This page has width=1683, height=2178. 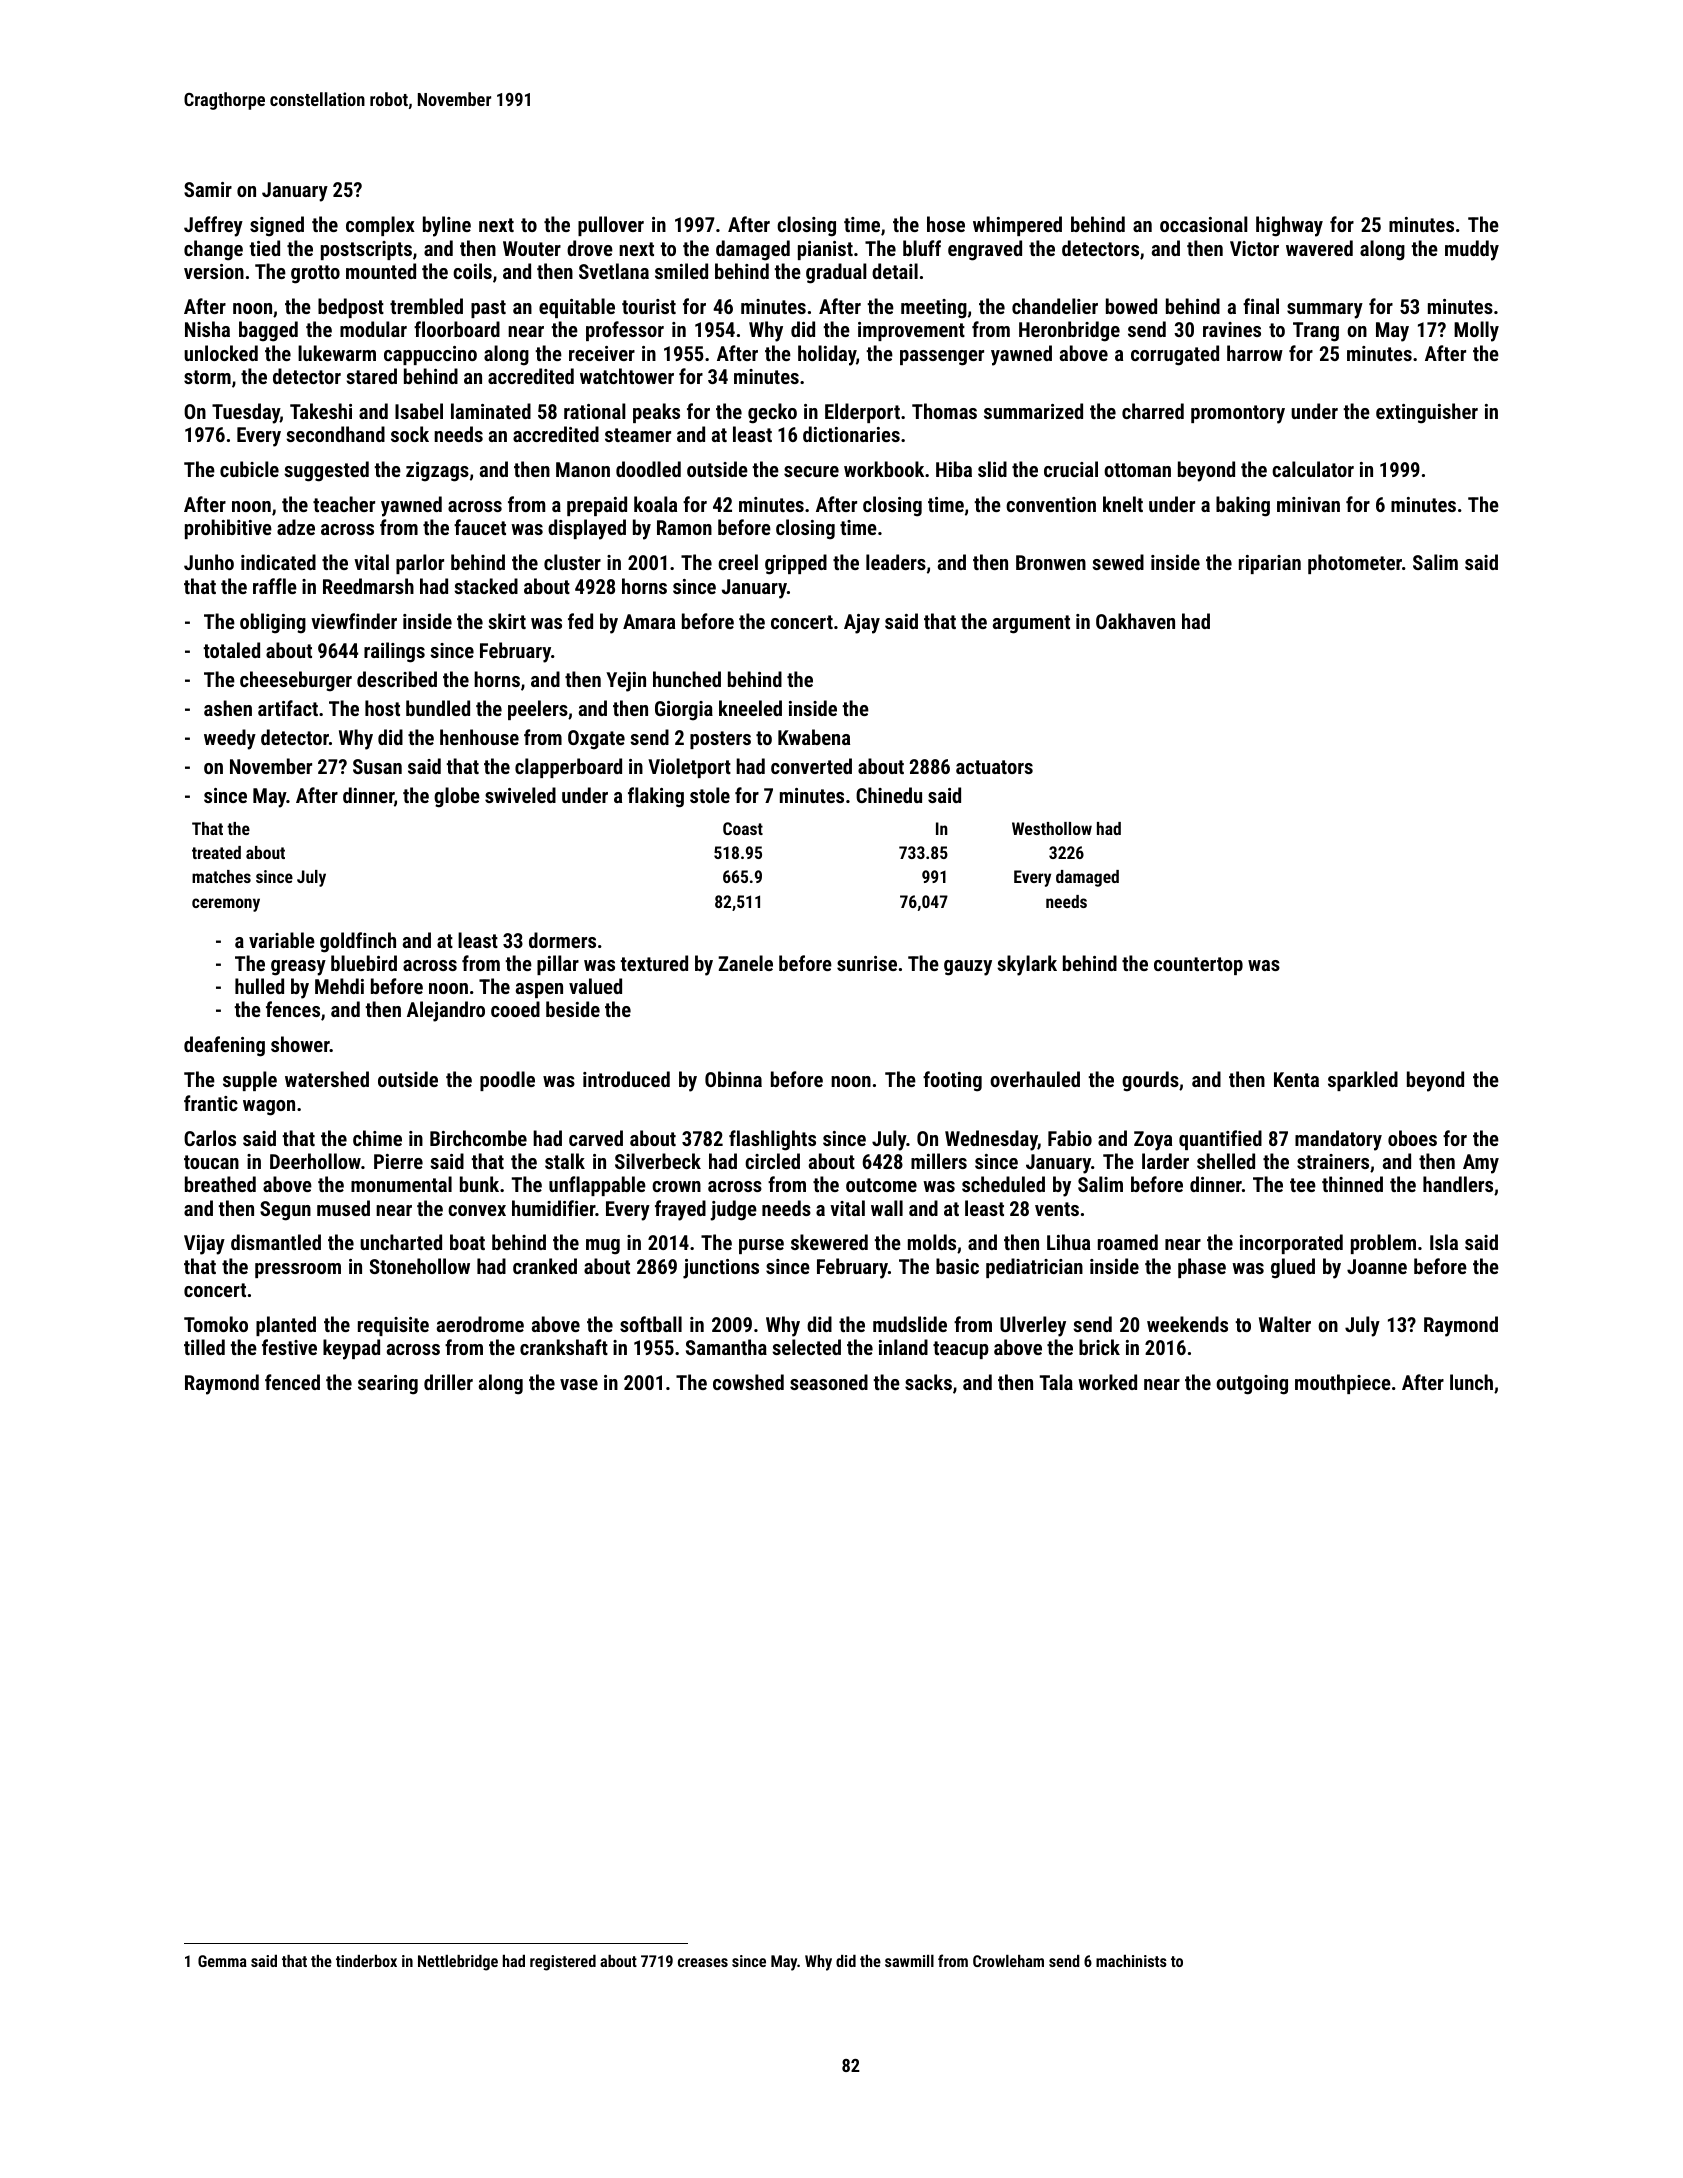 What do you see at coordinates (909, 1961) in the page?
I see `sawmill` at bounding box center [909, 1961].
